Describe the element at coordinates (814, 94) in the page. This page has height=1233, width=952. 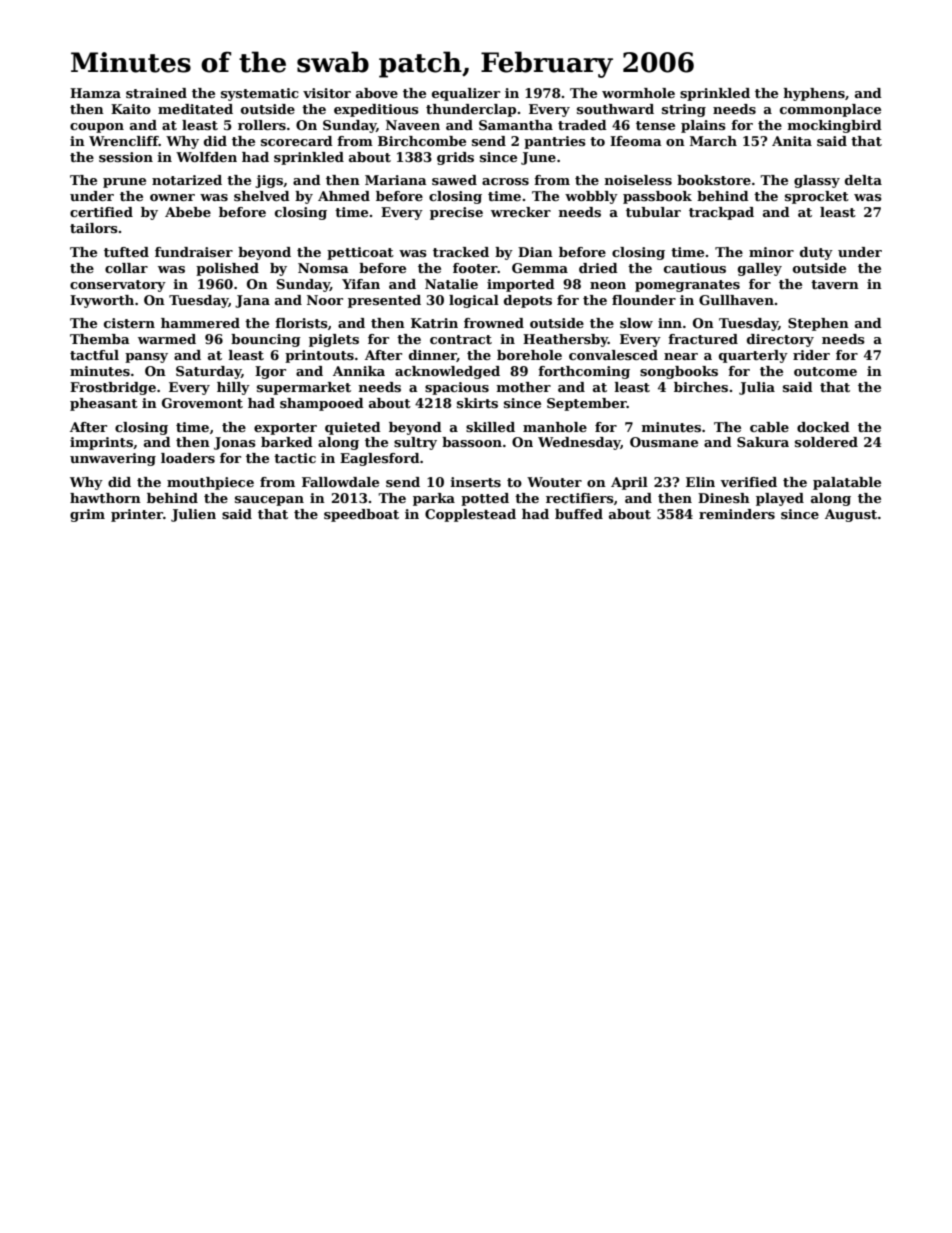
I see `hyphens` at that location.
